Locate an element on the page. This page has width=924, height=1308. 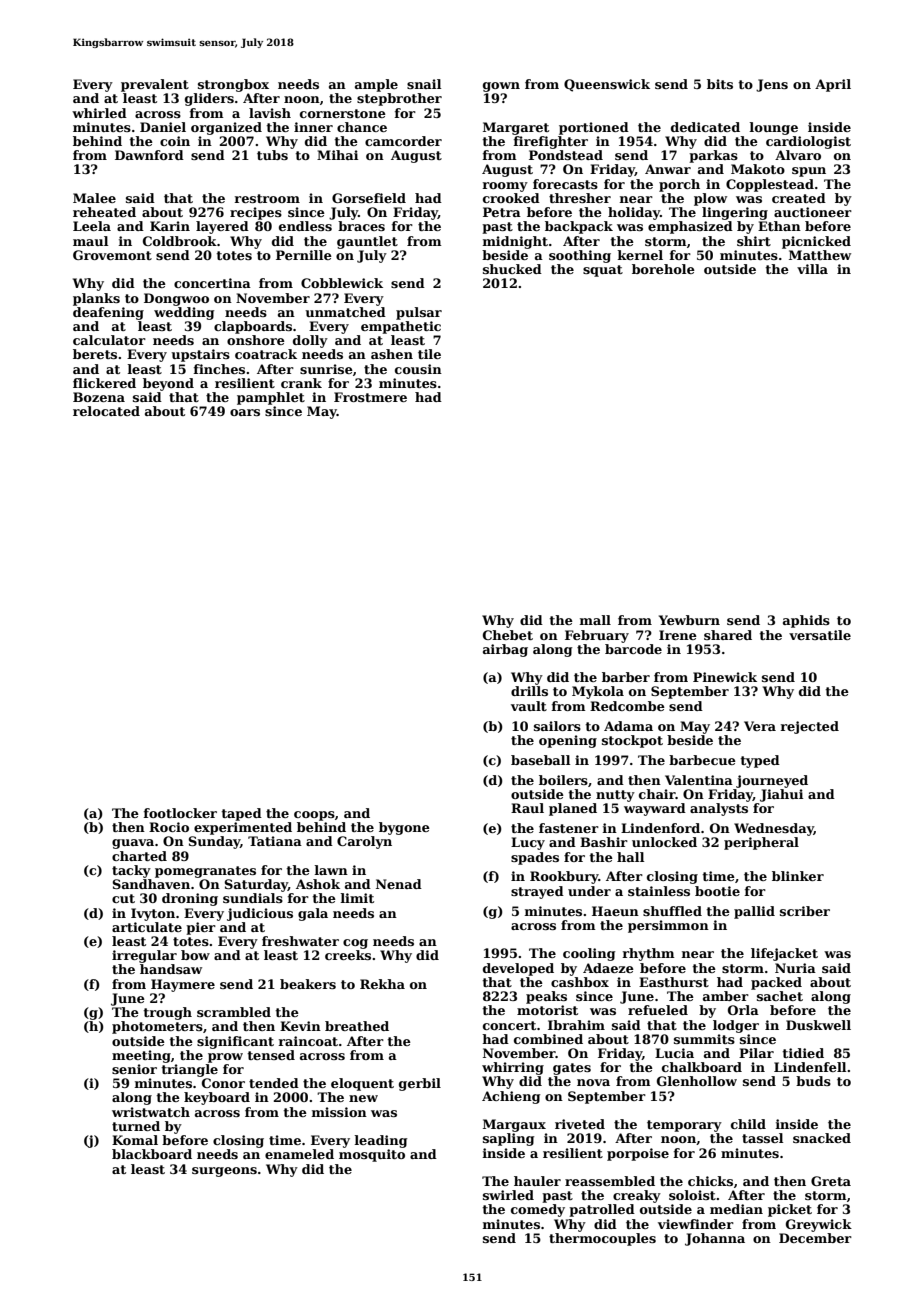
Mihai is located at coordinates (337, 155).
